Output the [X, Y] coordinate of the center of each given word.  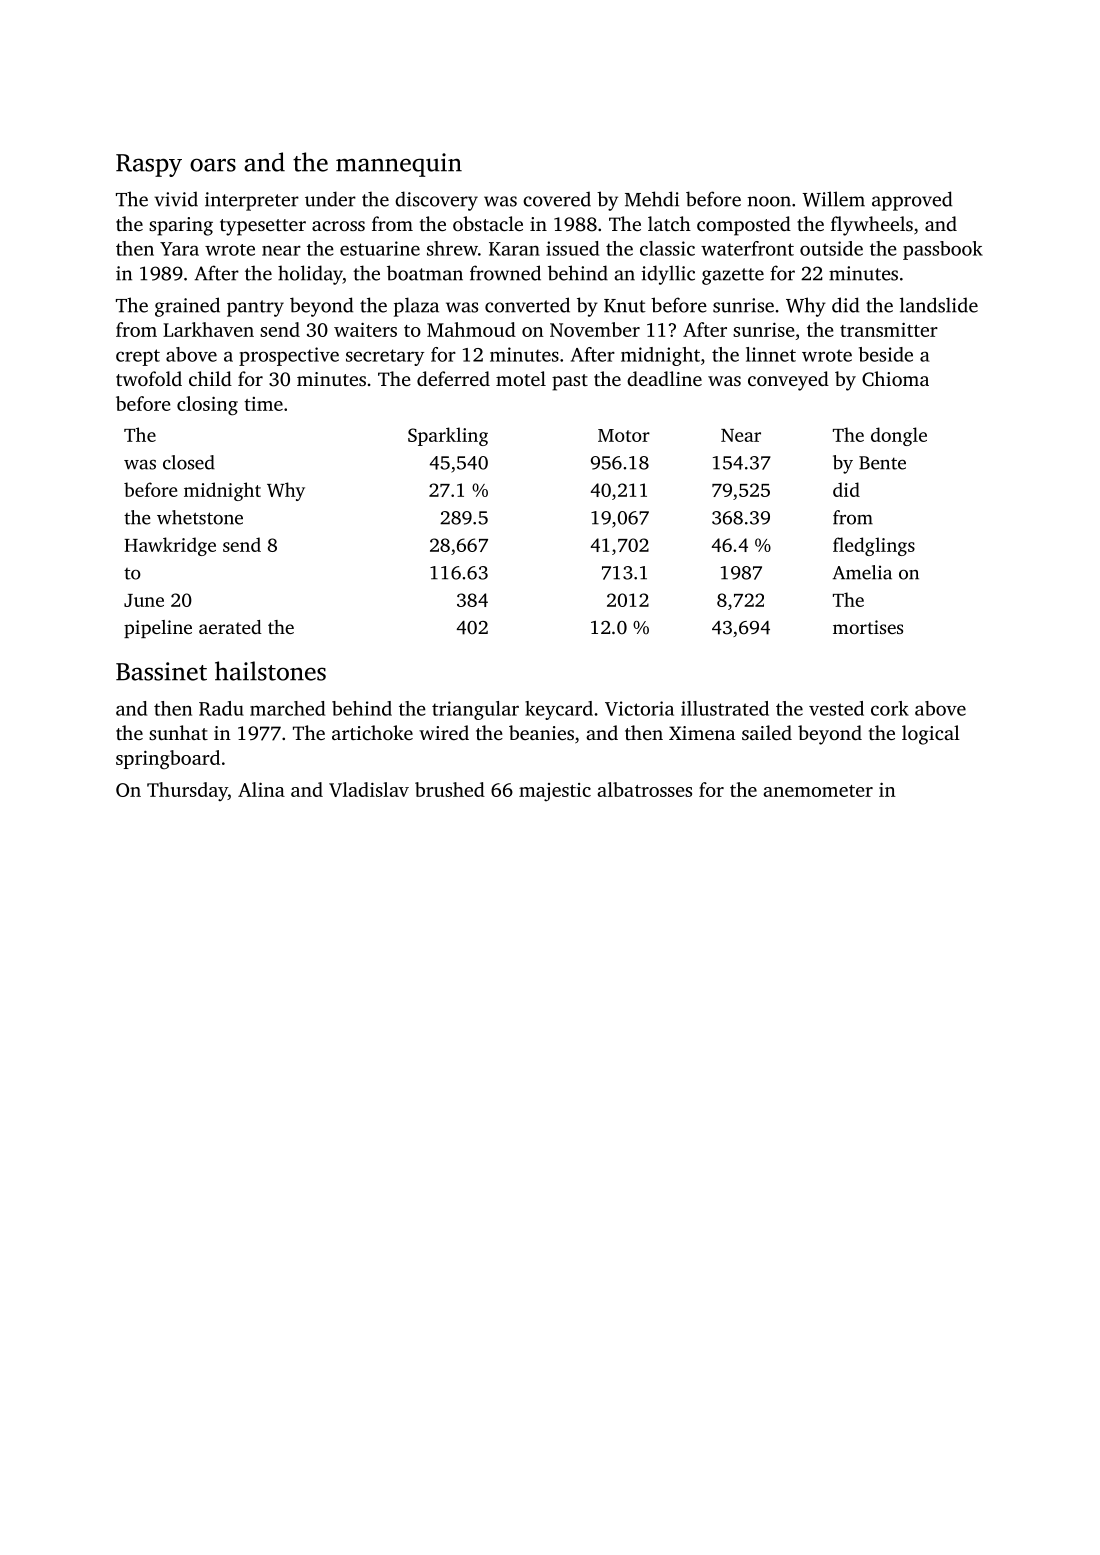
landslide [939, 305]
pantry [255, 308]
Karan [514, 249]
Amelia [862, 572]
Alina [261, 789]
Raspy [149, 165]
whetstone [200, 517]
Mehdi [652, 199]
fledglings [874, 546]
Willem [833, 199]
